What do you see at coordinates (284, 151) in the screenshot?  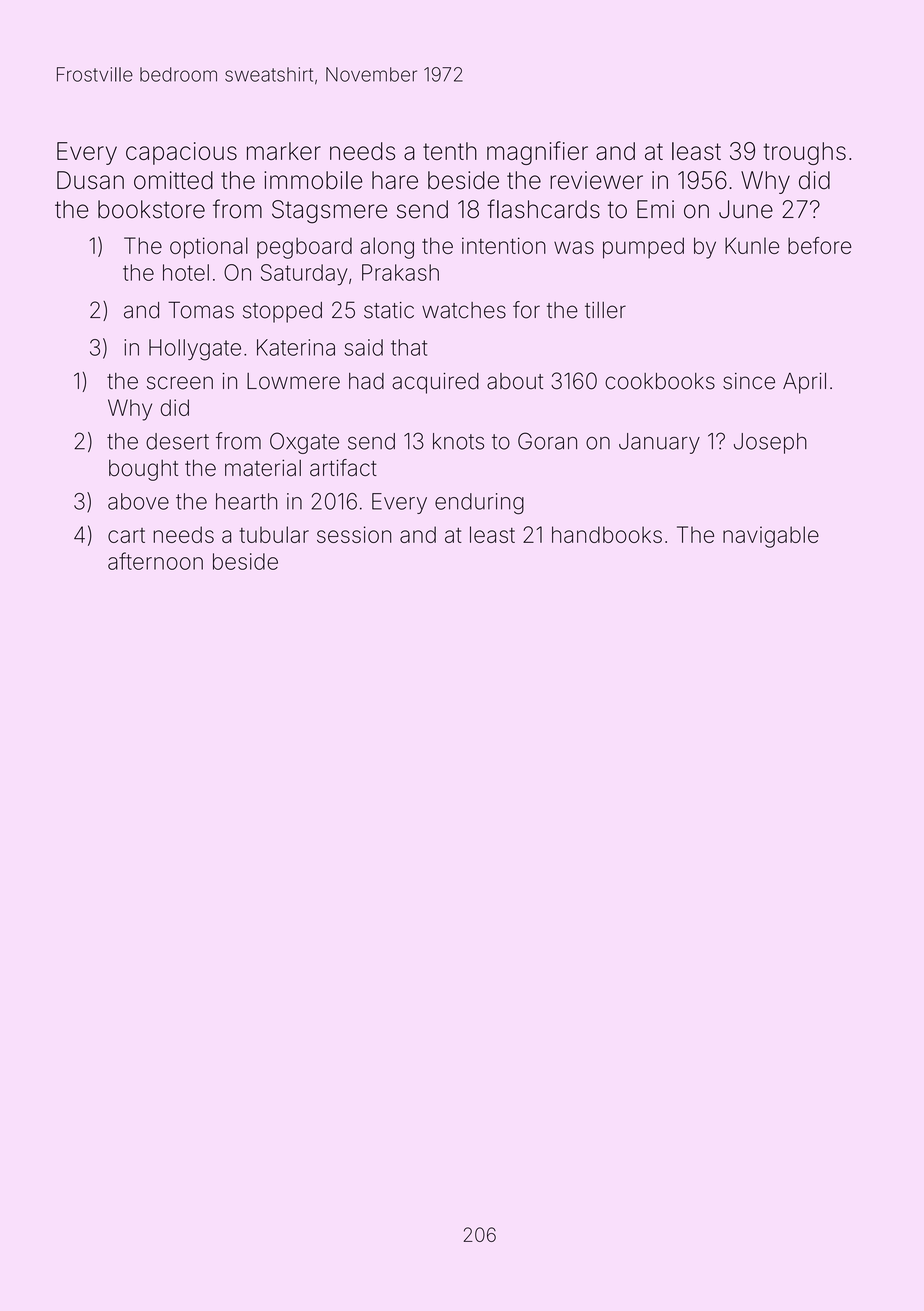 I see `marker` at bounding box center [284, 151].
